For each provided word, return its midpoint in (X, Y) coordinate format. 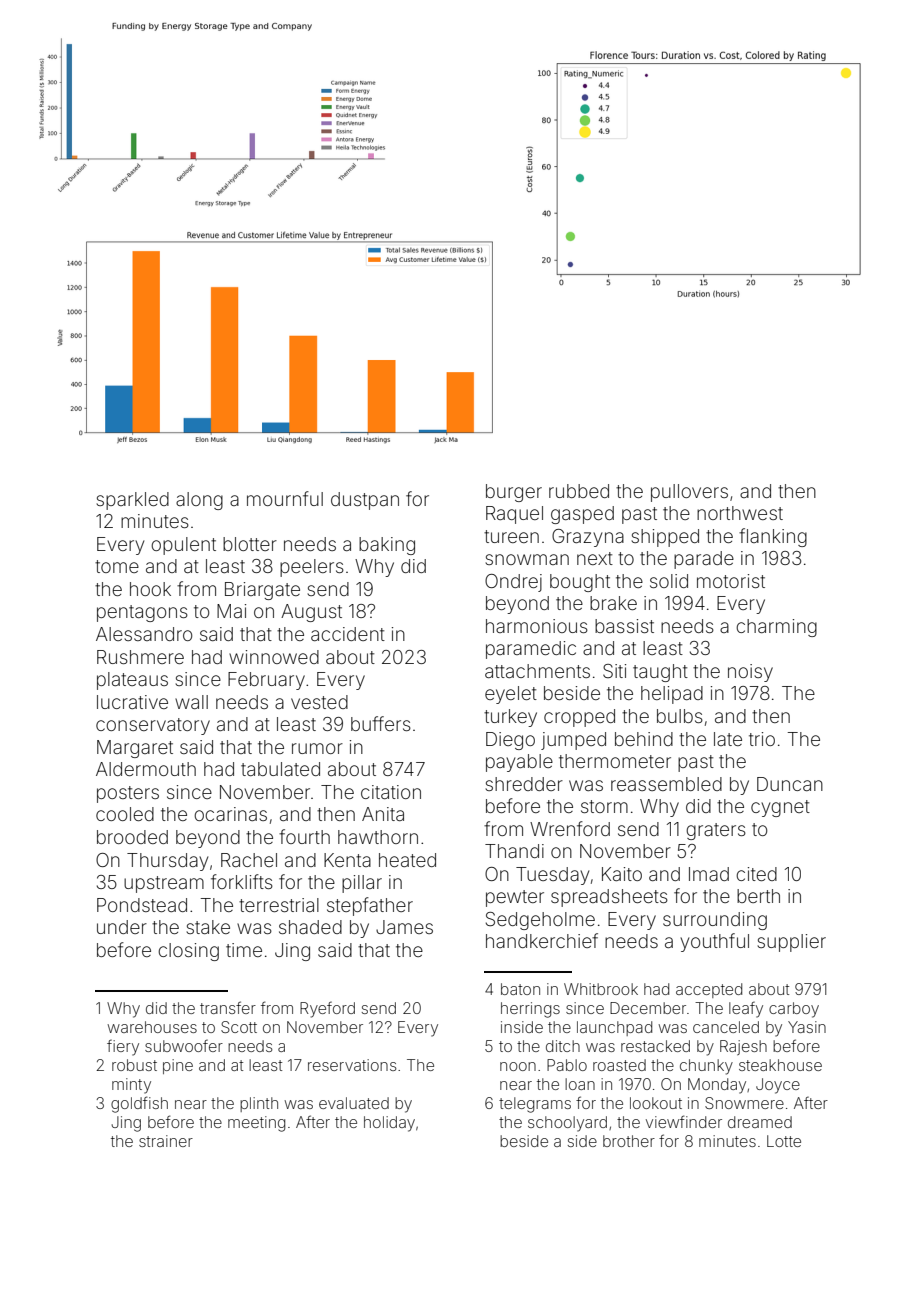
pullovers (689, 493)
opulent (183, 546)
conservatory (153, 726)
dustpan (365, 501)
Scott (239, 1027)
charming (776, 628)
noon (518, 1066)
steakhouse (780, 1065)
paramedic (531, 650)
